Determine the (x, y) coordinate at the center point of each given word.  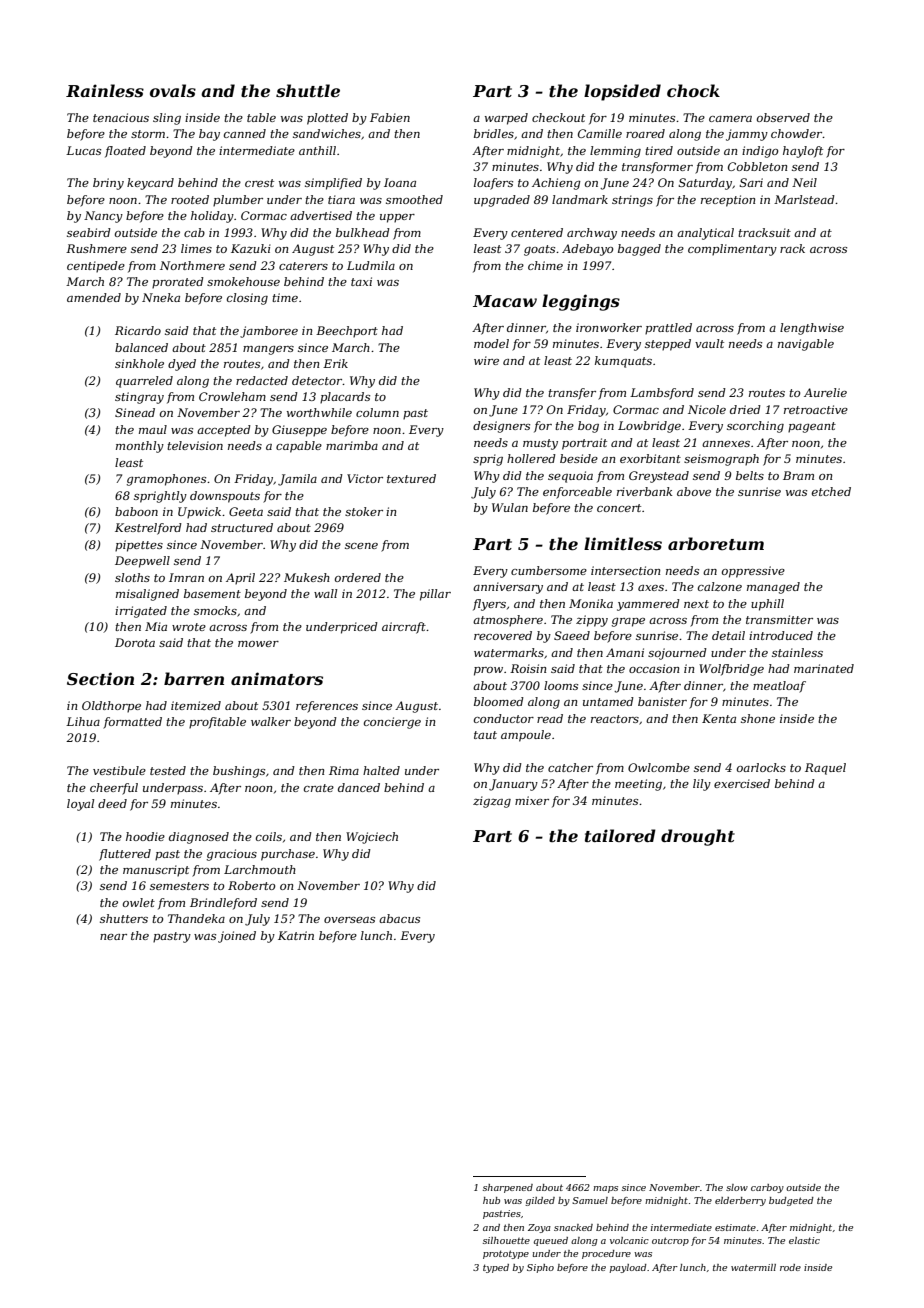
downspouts (225, 497)
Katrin (296, 935)
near (113, 937)
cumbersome (549, 570)
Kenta (719, 718)
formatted (132, 723)
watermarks (509, 652)
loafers (493, 184)
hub (491, 1200)
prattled (668, 329)
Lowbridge (649, 427)
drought (698, 837)
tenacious (121, 117)
